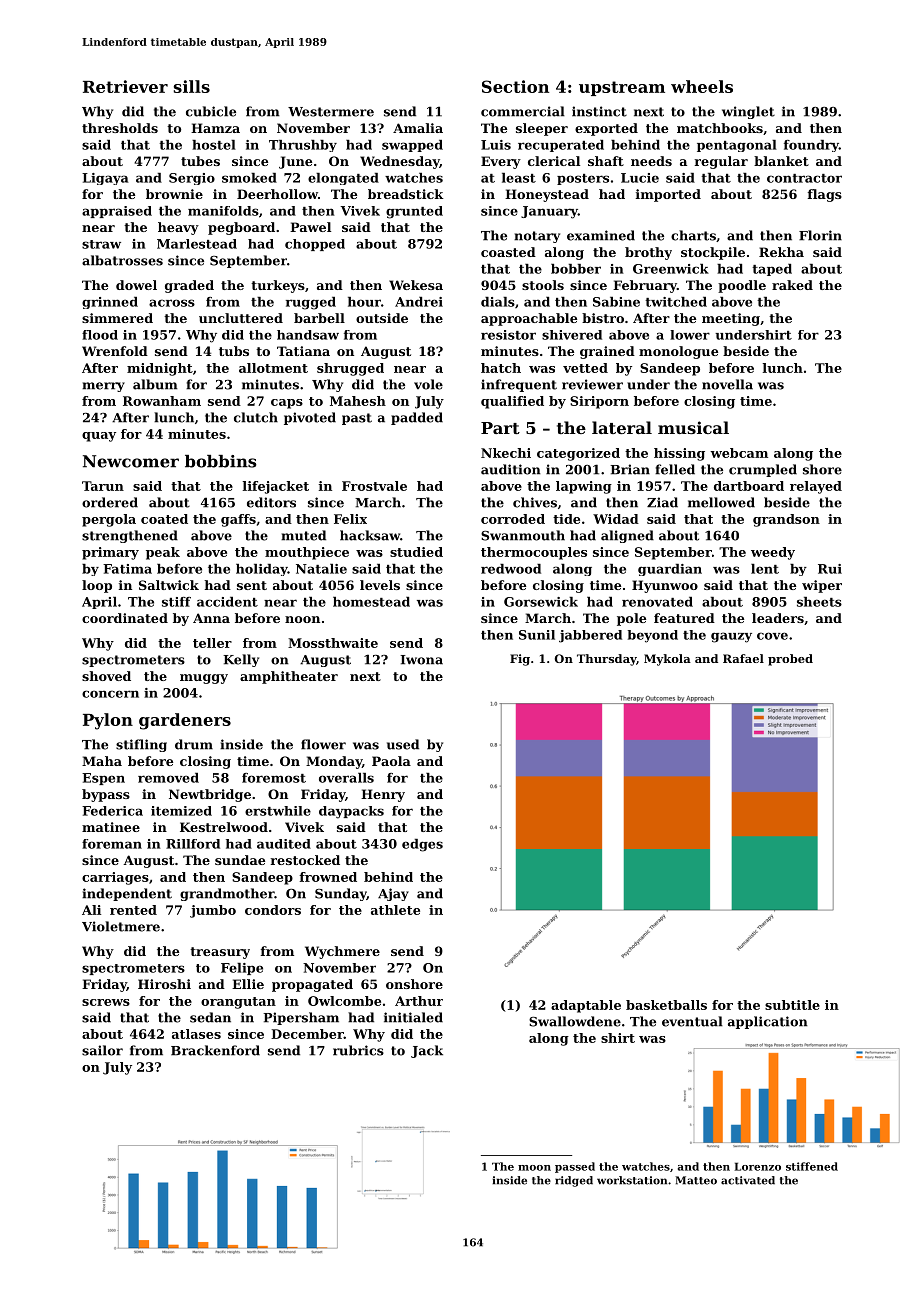  What do you see at coordinates (412, 146) in the image?
I see `swapped` at bounding box center [412, 146].
